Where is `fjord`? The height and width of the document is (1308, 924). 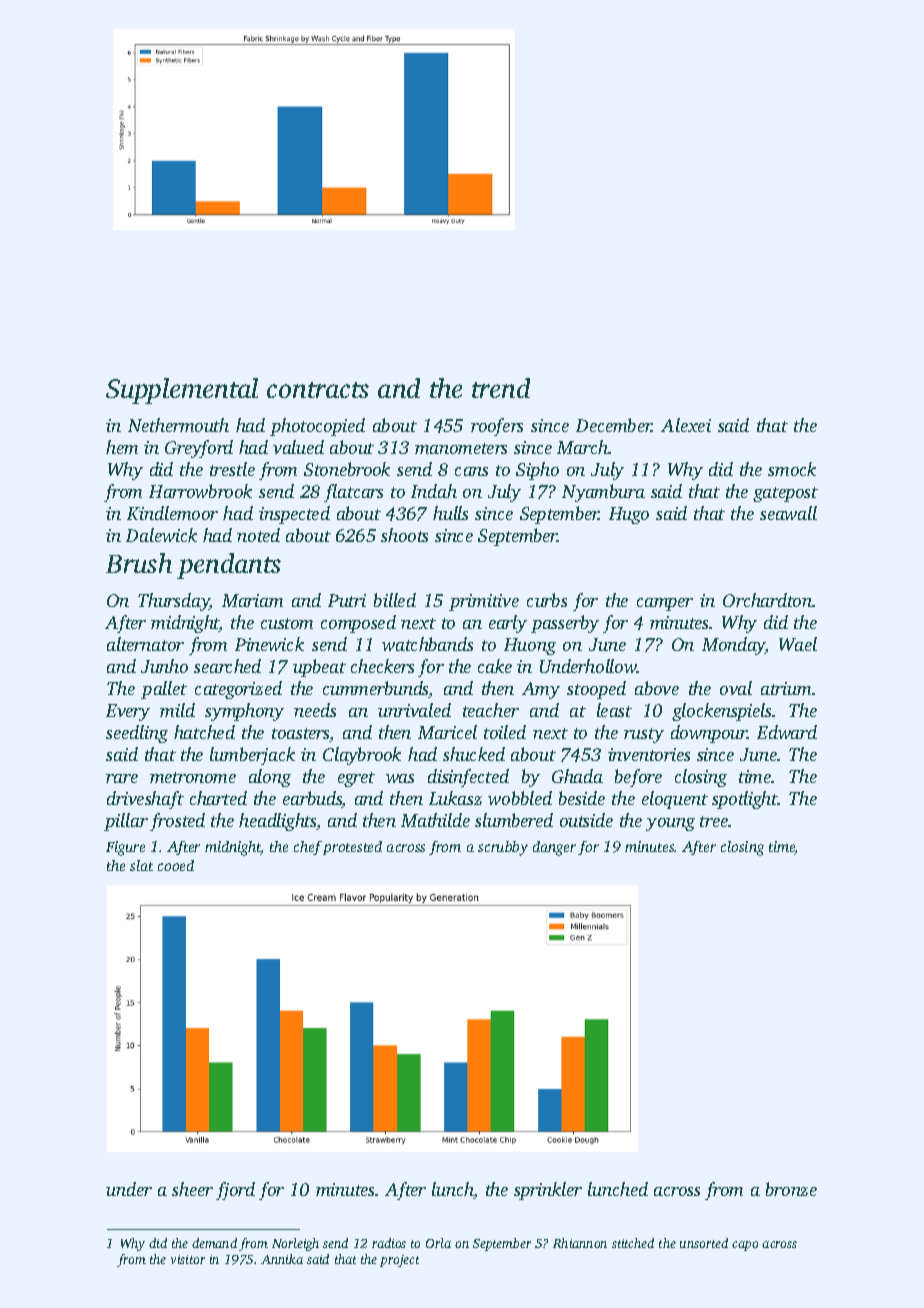 fjord is located at coordinates (235, 1191).
